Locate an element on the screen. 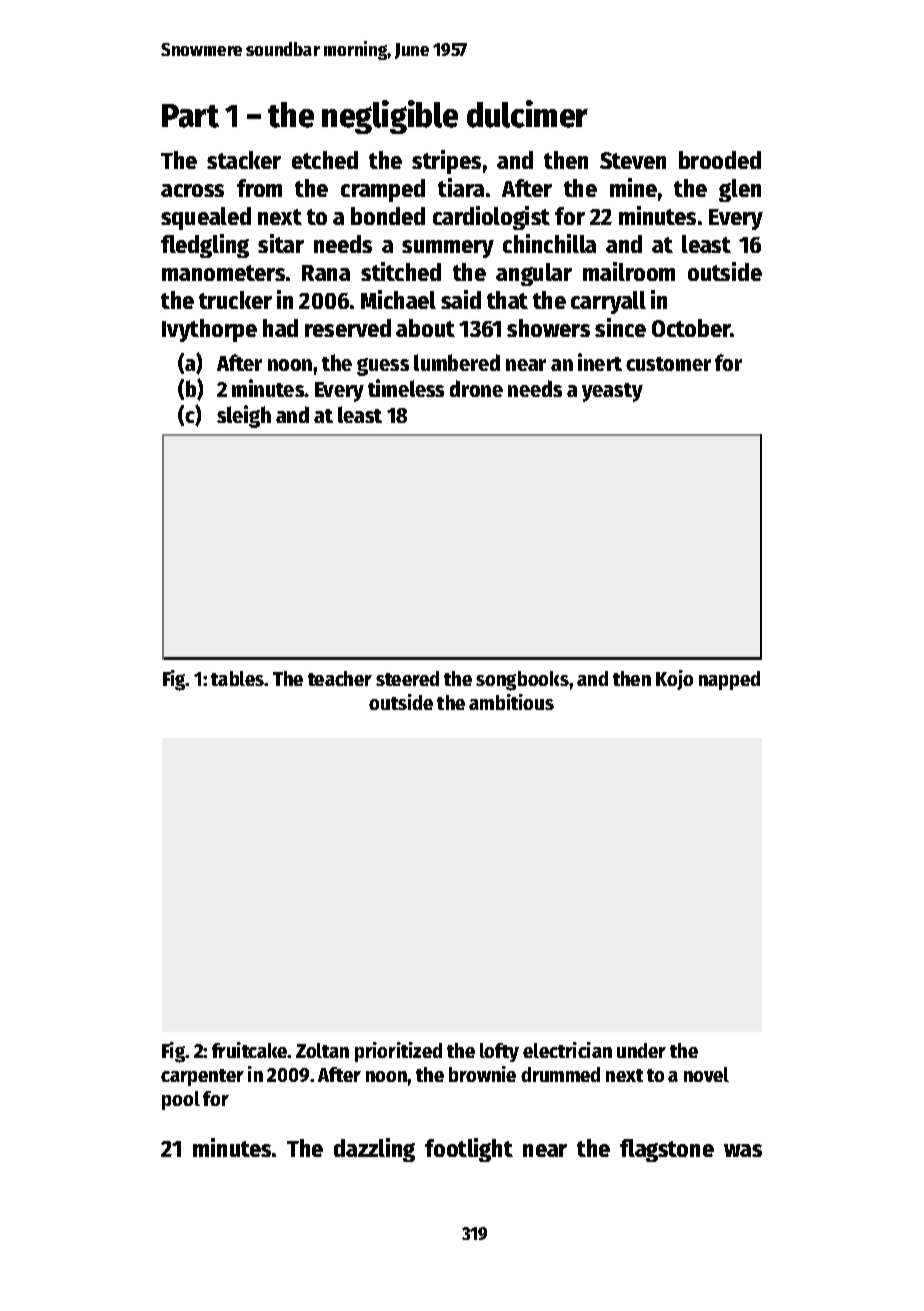  songbooks is located at coordinates (522, 681).
